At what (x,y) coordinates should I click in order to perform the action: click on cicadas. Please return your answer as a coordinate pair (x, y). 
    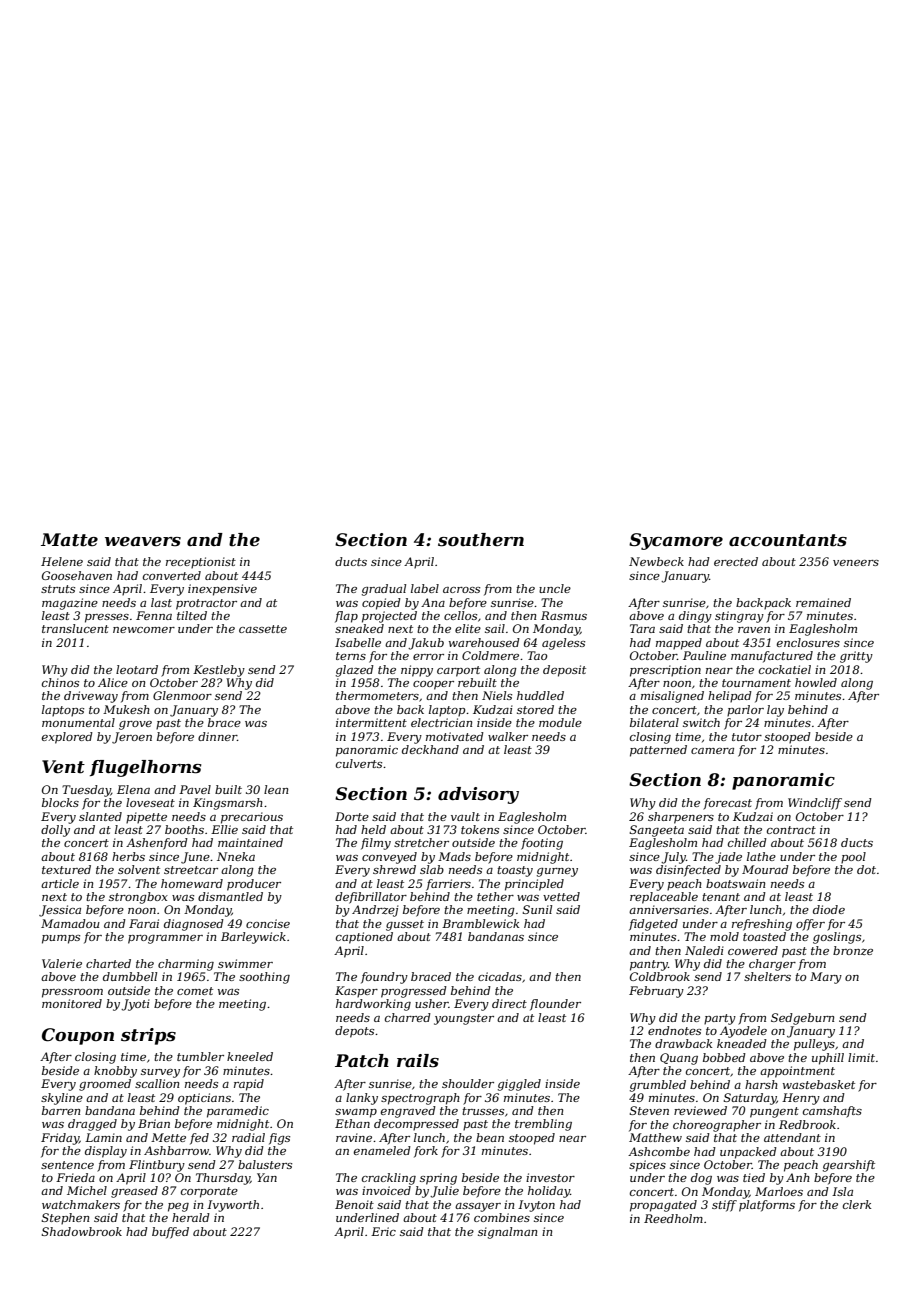
    Looking at the image, I should click on (500, 976).
